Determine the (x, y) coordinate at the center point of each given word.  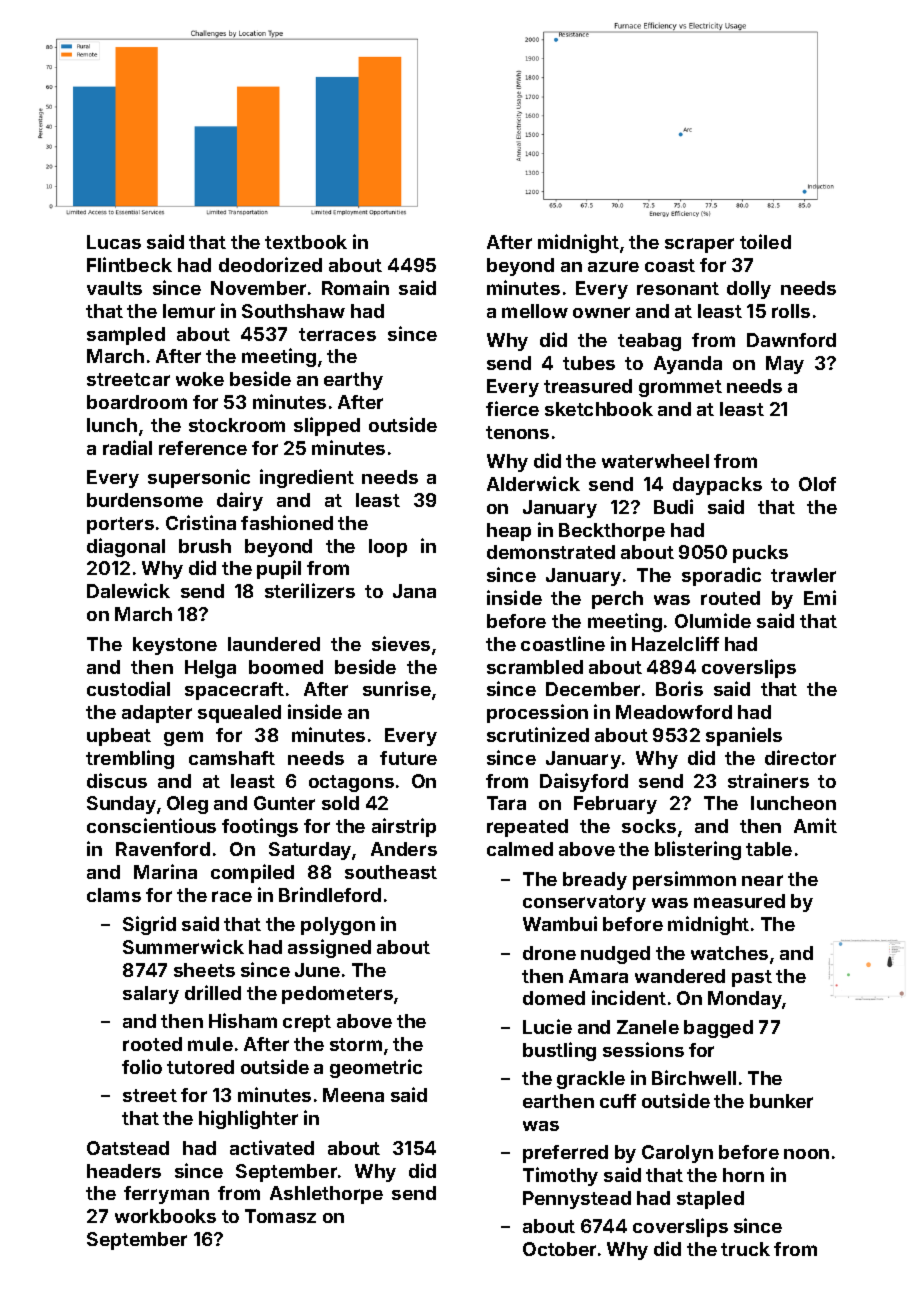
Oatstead (128, 1148)
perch (617, 600)
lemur (189, 311)
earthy (353, 381)
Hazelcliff (675, 643)
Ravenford (163, 849)
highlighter (248, 1119)
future (408, 758)
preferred (565, 1154)
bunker (781, 1101)
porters (120, 525)
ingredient (307, 478)
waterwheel (655, 461)
